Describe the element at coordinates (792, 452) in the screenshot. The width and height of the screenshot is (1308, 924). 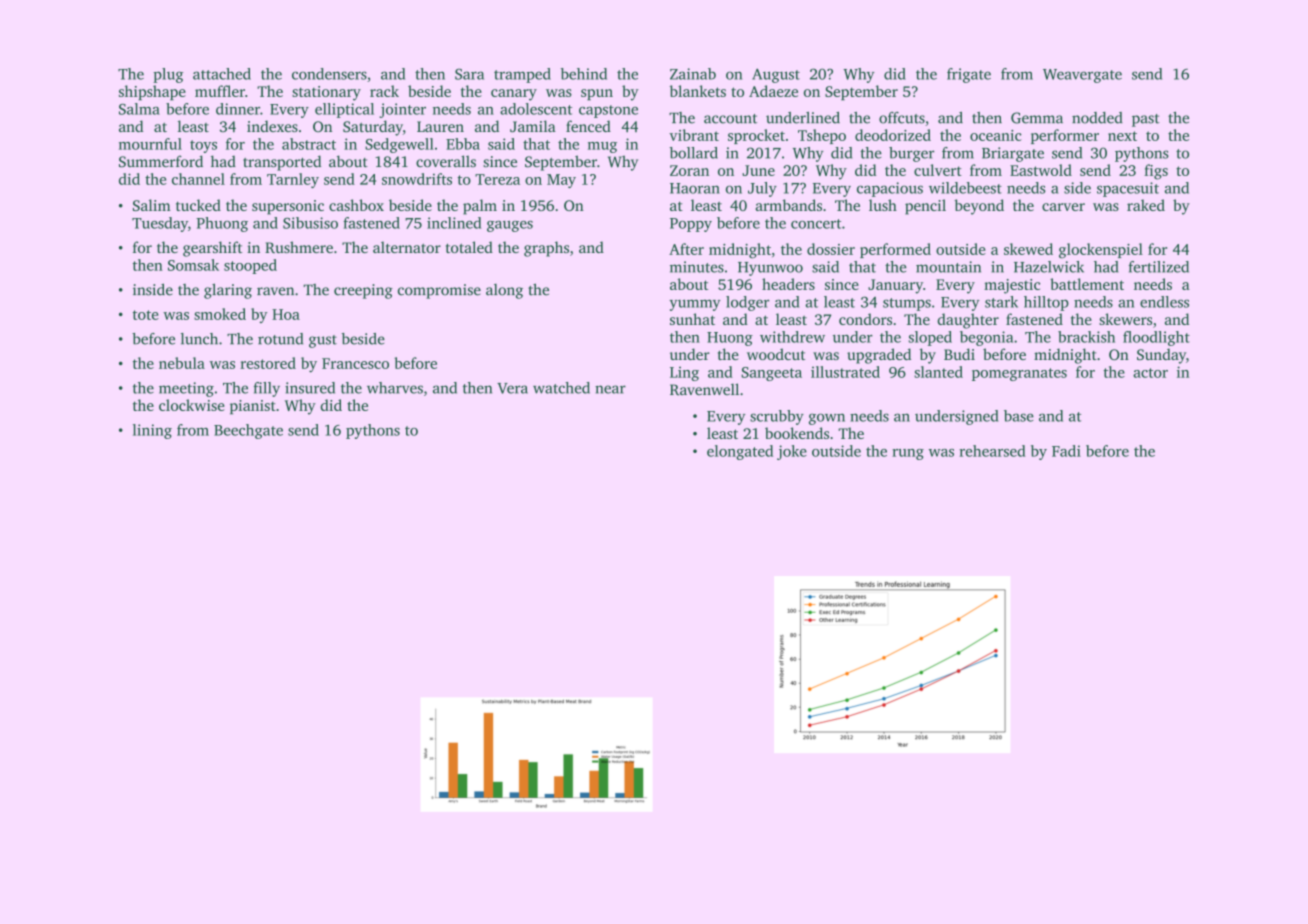
I see `joke` at that location.
